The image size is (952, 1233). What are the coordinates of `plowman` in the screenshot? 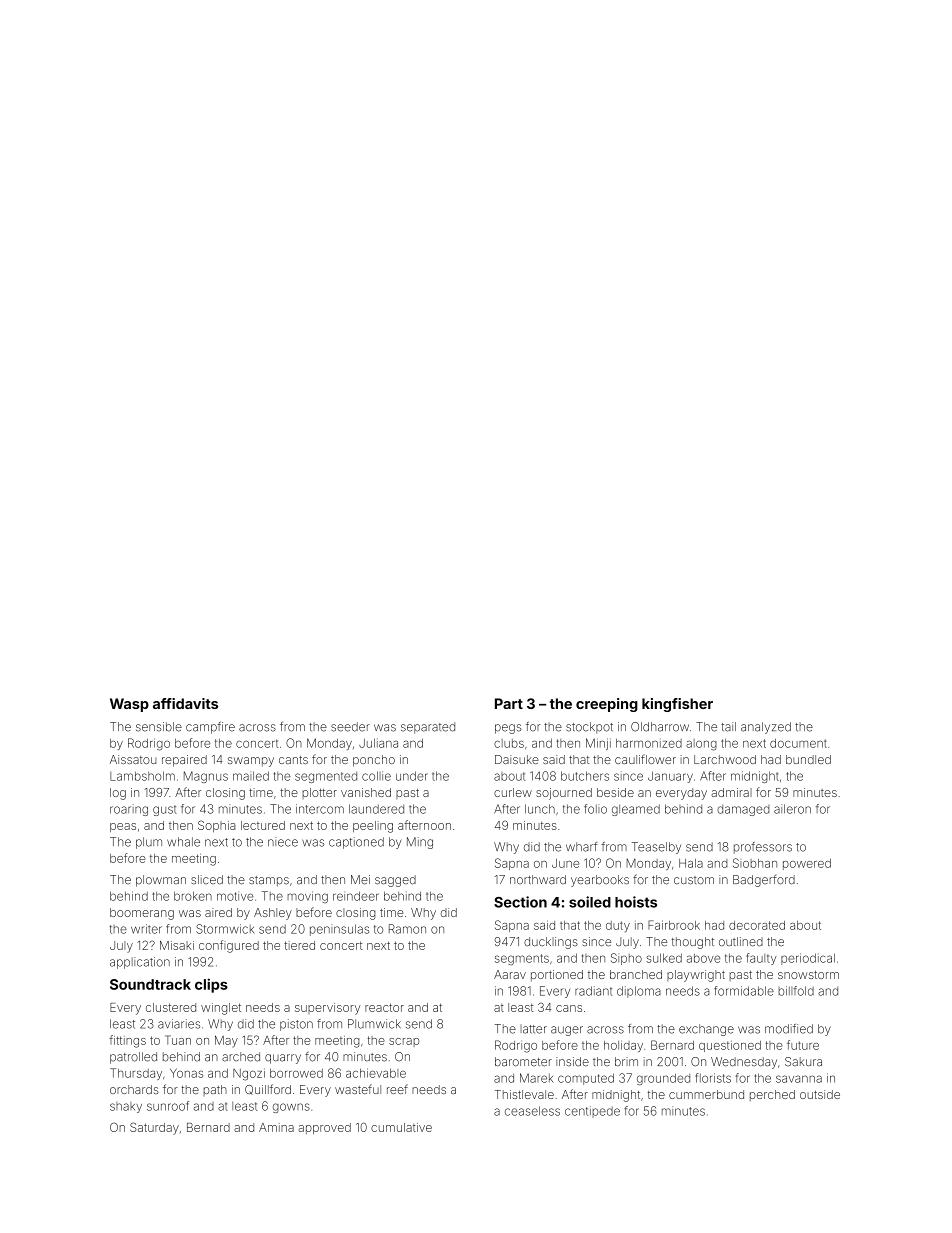 It's located at (161, 881).
